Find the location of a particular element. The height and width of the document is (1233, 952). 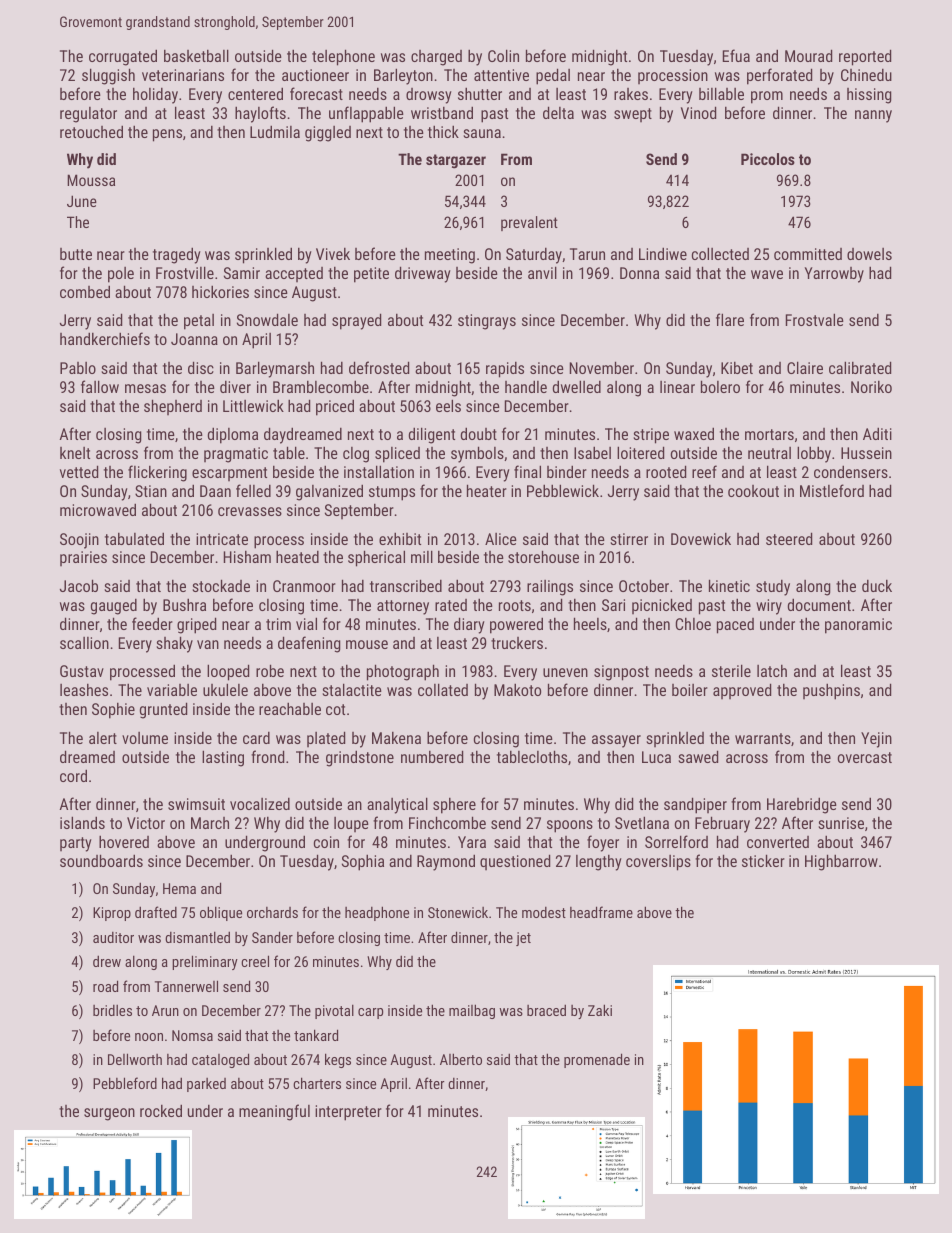

mortars is located at coordinates (769, 434).
